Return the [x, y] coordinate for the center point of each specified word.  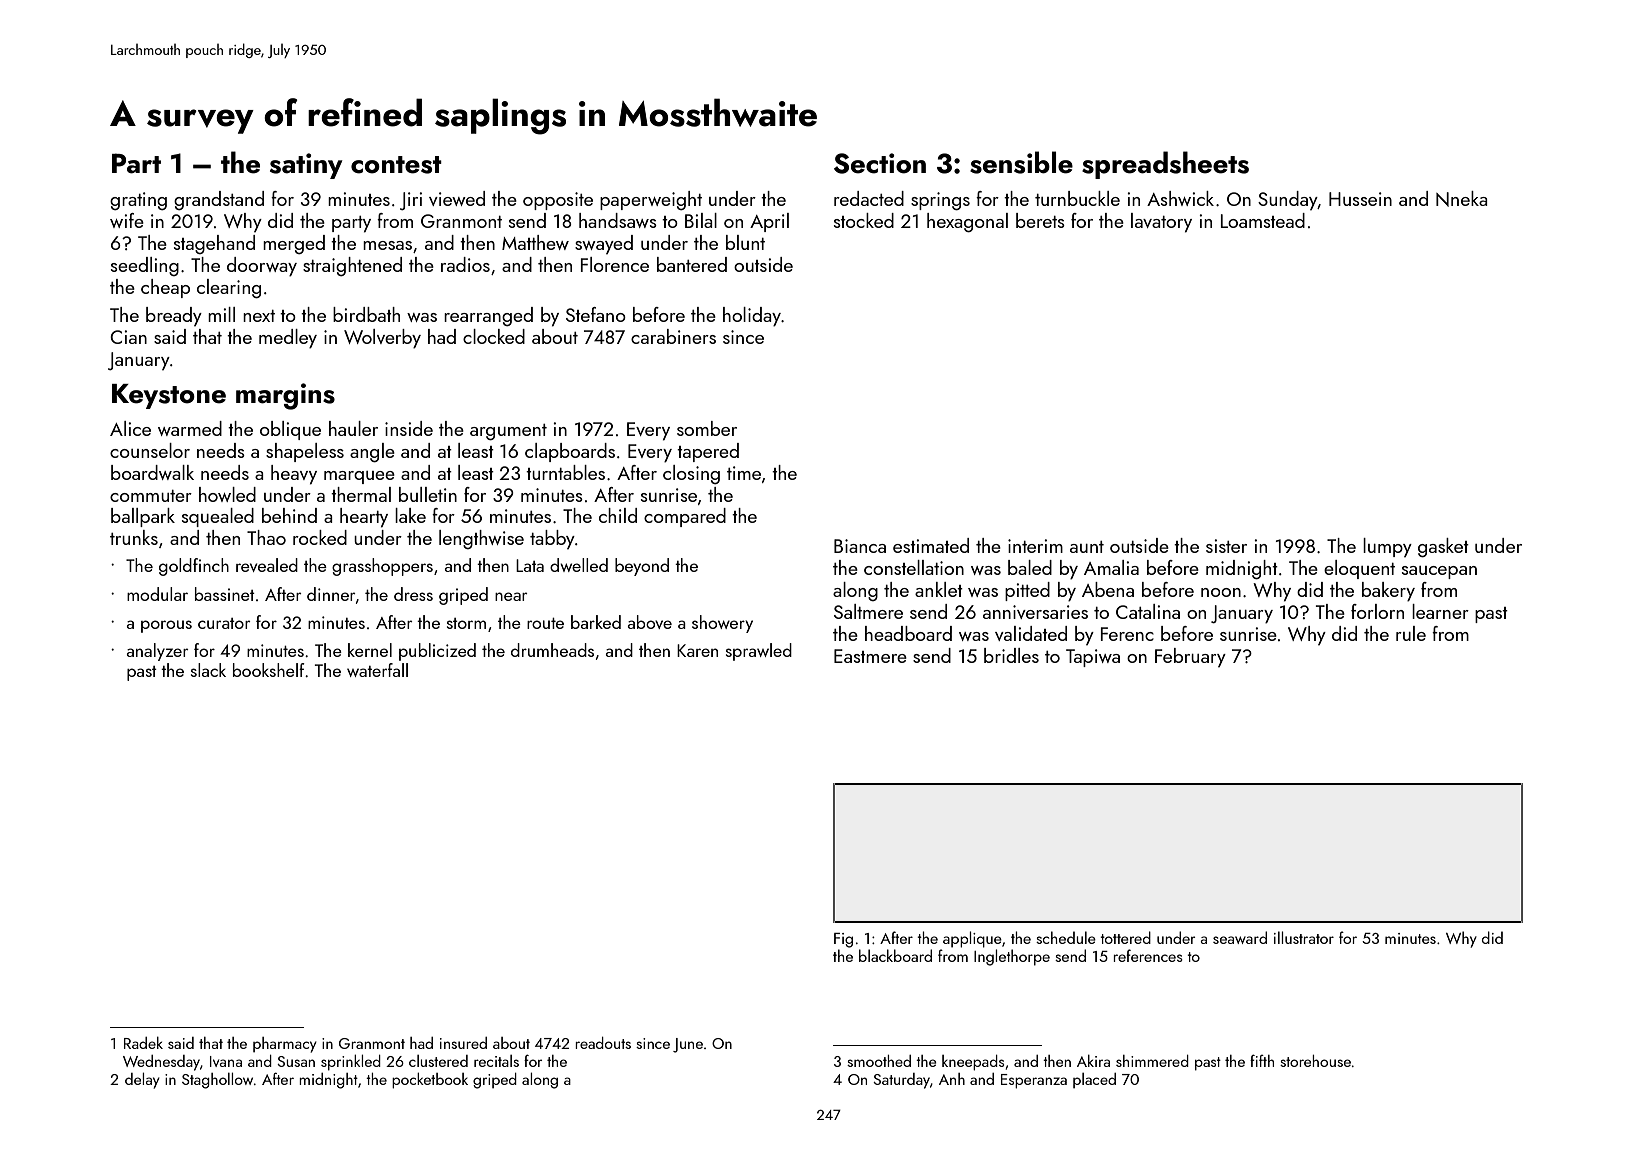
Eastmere [870, 656]
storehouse [1315, 1061]
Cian [128, 337]
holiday [752, 317]
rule [1411, 633]
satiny [306, 166]
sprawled [759, 652]
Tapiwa [1093, 658]
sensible [1021, 162]
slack [208, 670]
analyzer [157, 652]
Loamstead [1263, 220]
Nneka [1462, 199]
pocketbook [430, 1080]
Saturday [901, 1081]
